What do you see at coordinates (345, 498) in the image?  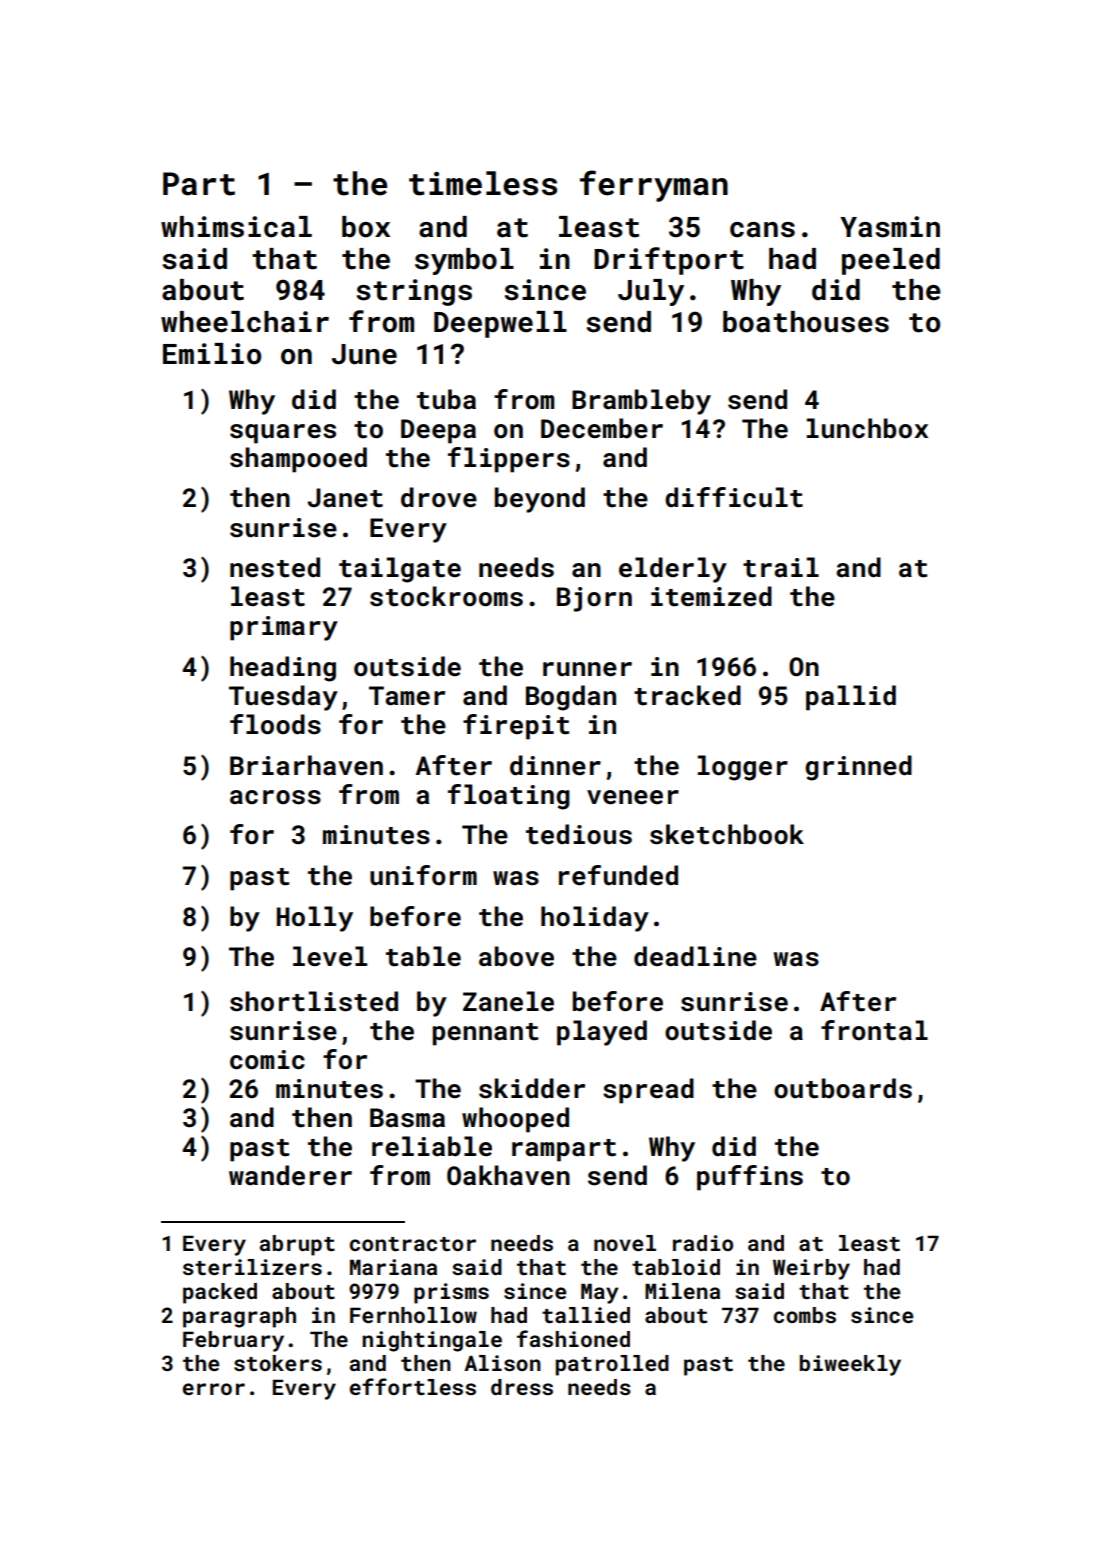 I see `Janet` at bounding box center [345, 498].
